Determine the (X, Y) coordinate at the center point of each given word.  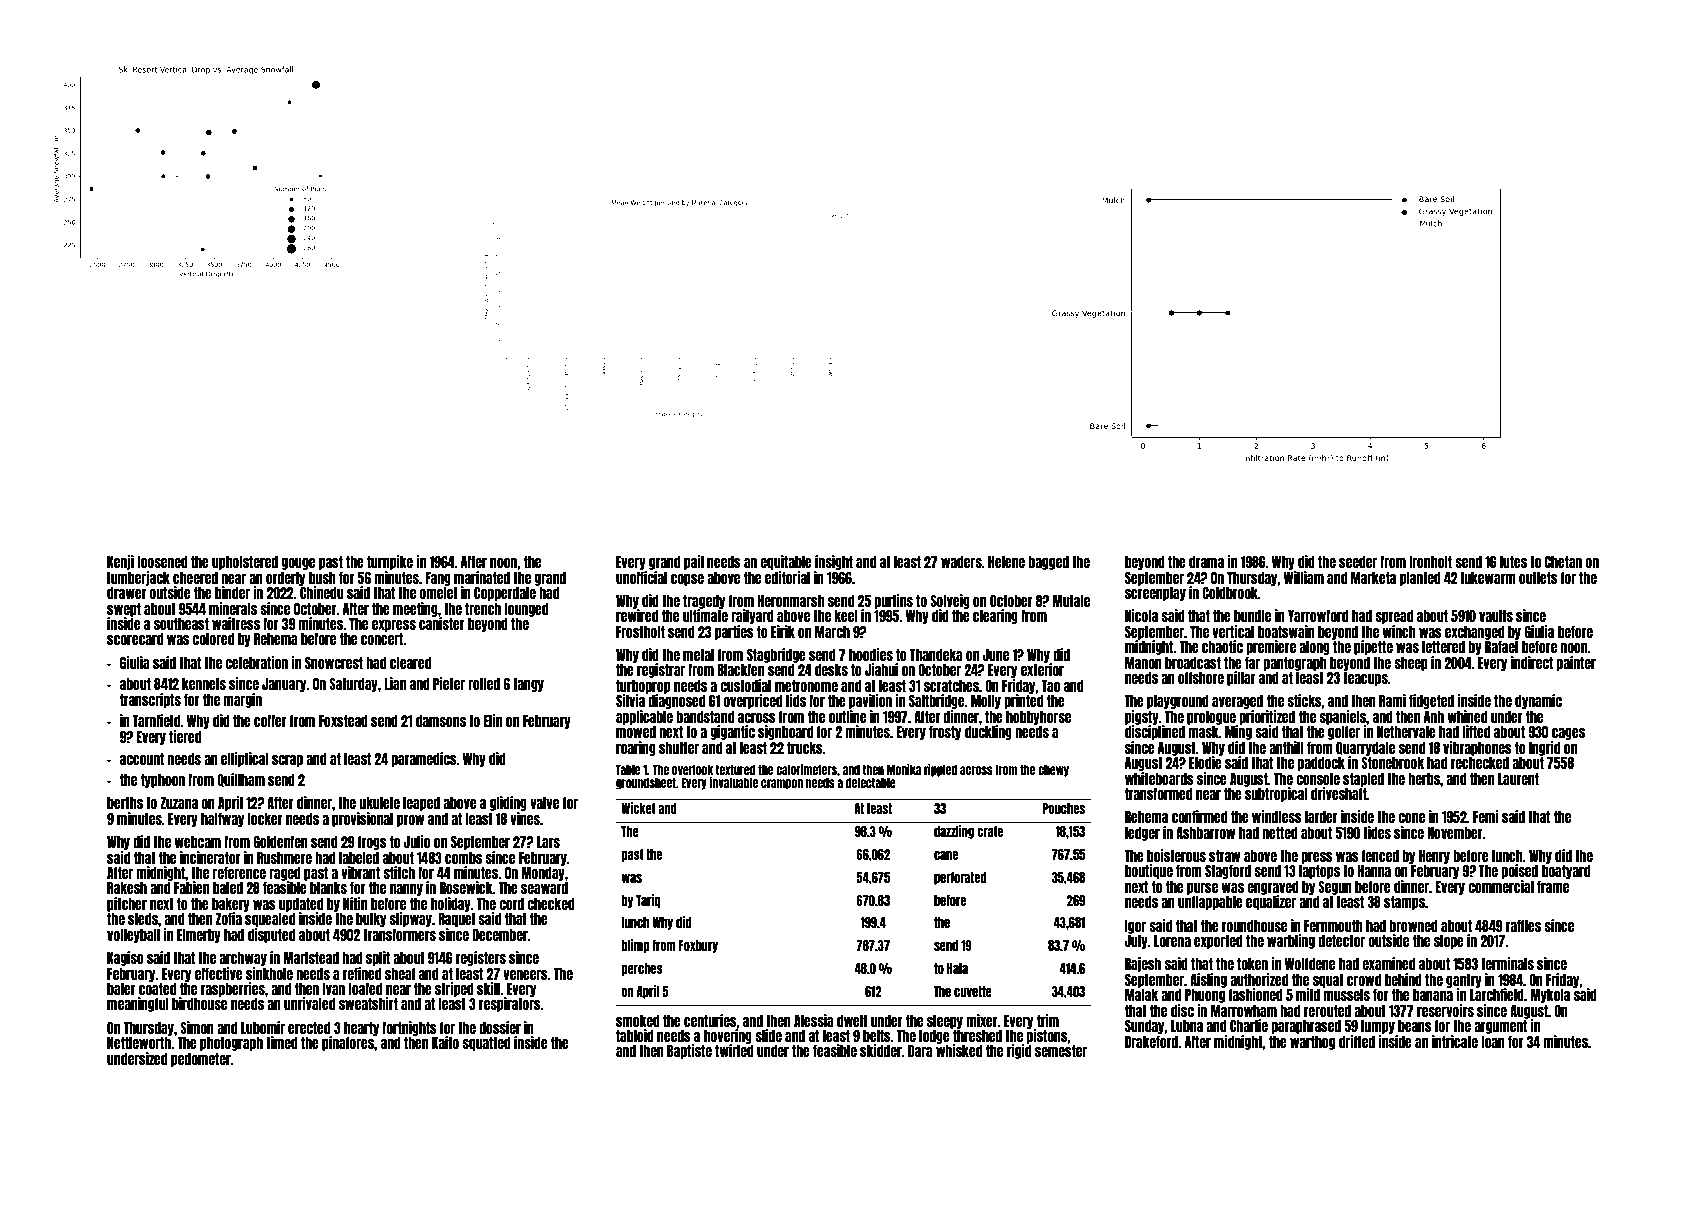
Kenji (120, 562)
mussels (1346, 995)
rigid (1019, 1051)
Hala (957, 968)
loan (1493, 1042)
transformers (399, 935)
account (142, 759)
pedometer (201, 1060)
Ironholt (1430, 562)
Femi (1486, 816)
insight (834, 562)
